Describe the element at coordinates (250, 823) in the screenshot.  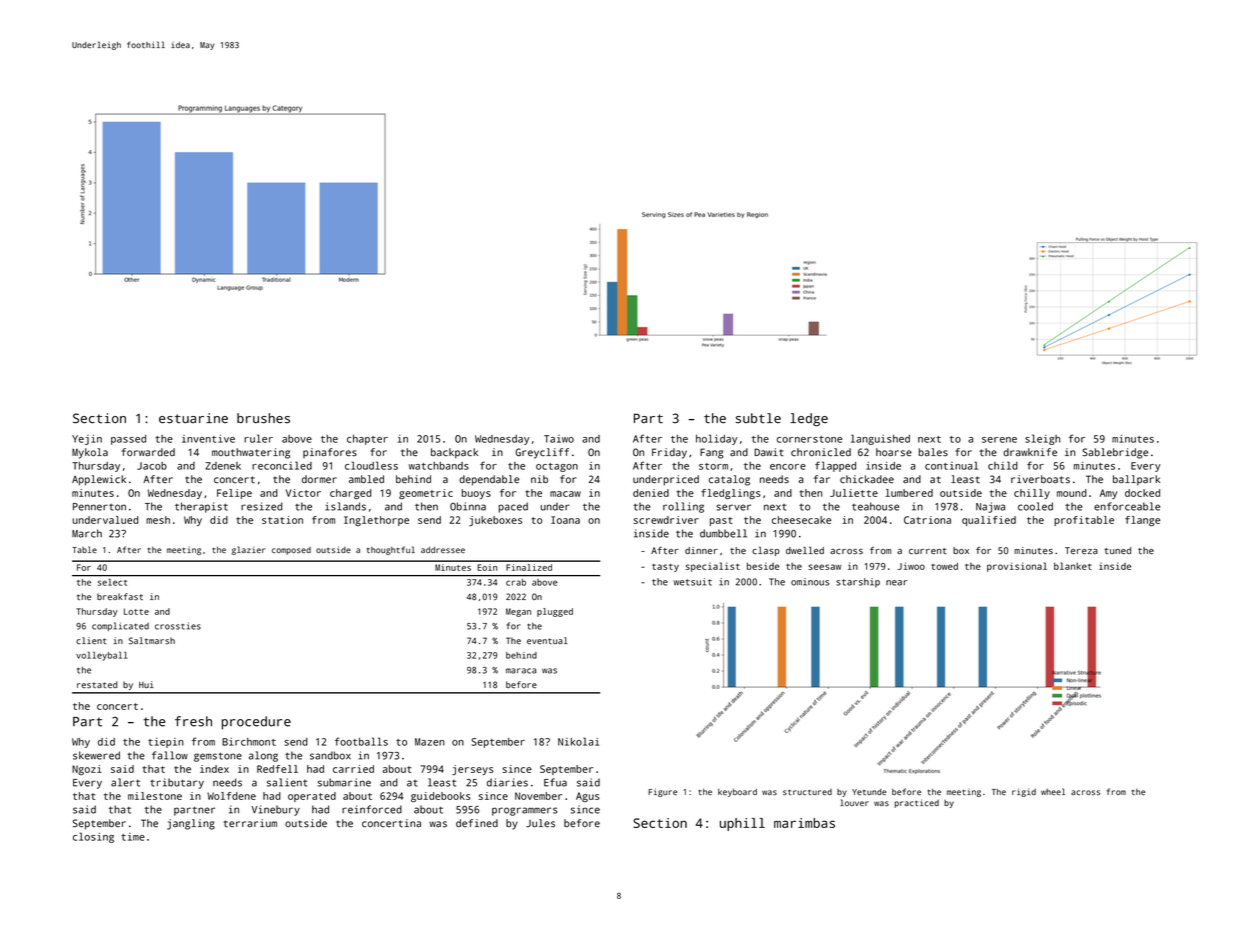
I see `terrarium` at that location.
